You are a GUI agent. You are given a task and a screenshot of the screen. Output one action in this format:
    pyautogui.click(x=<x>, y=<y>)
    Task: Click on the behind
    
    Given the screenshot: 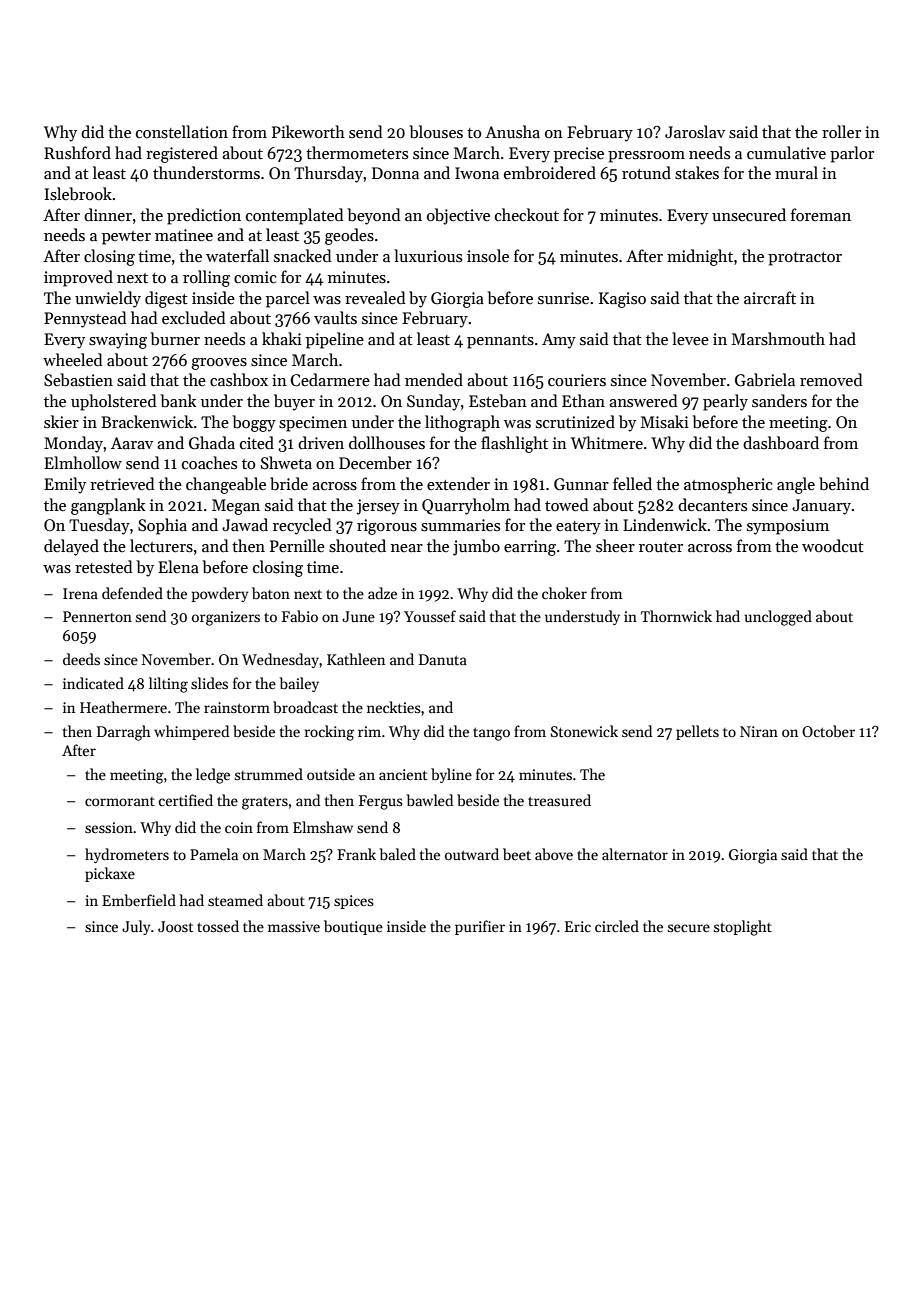 What is the action you would take?
    pyautogui.click(x=844, y=483)
